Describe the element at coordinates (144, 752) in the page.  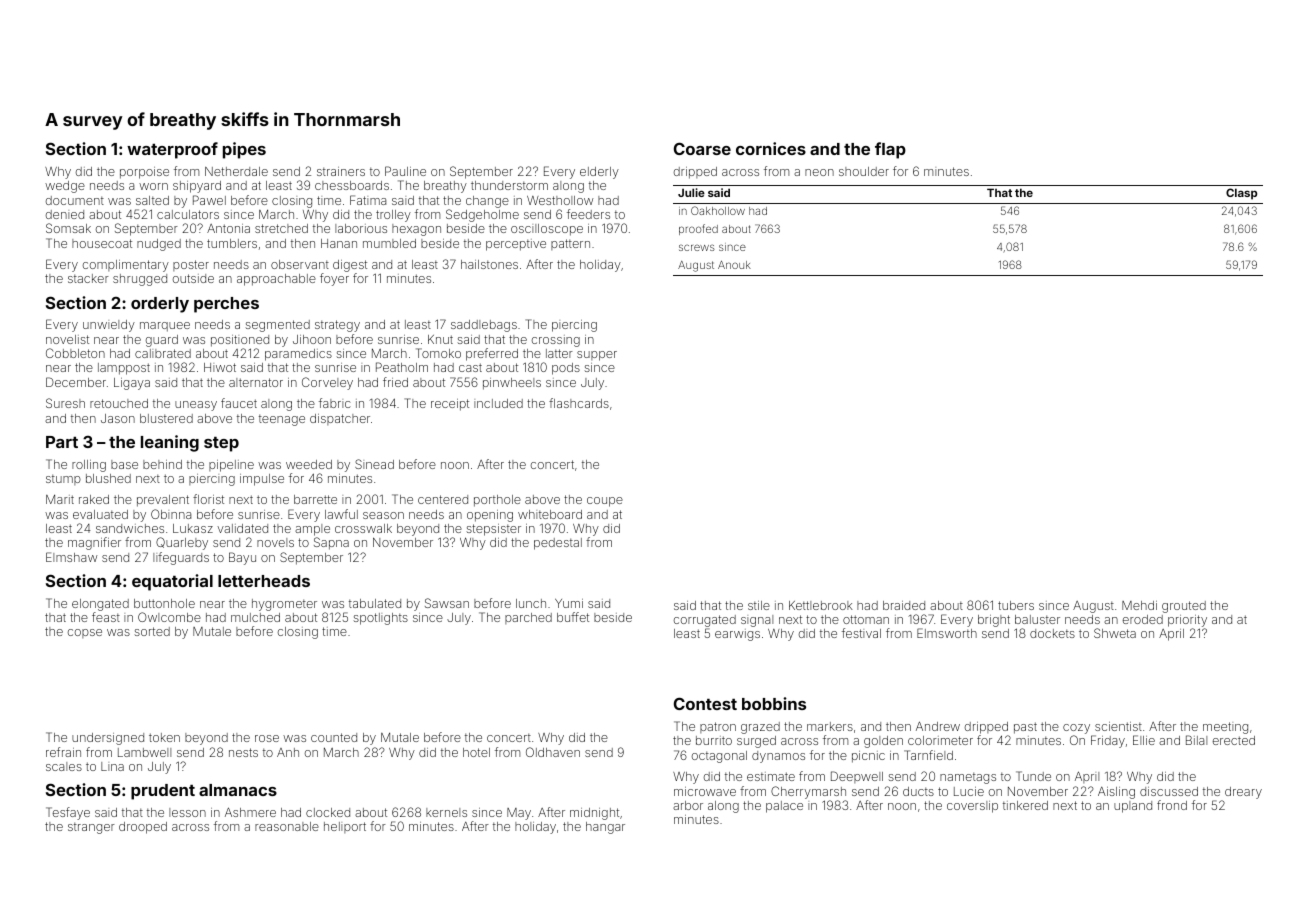
I see `Lambwell` at that location.
